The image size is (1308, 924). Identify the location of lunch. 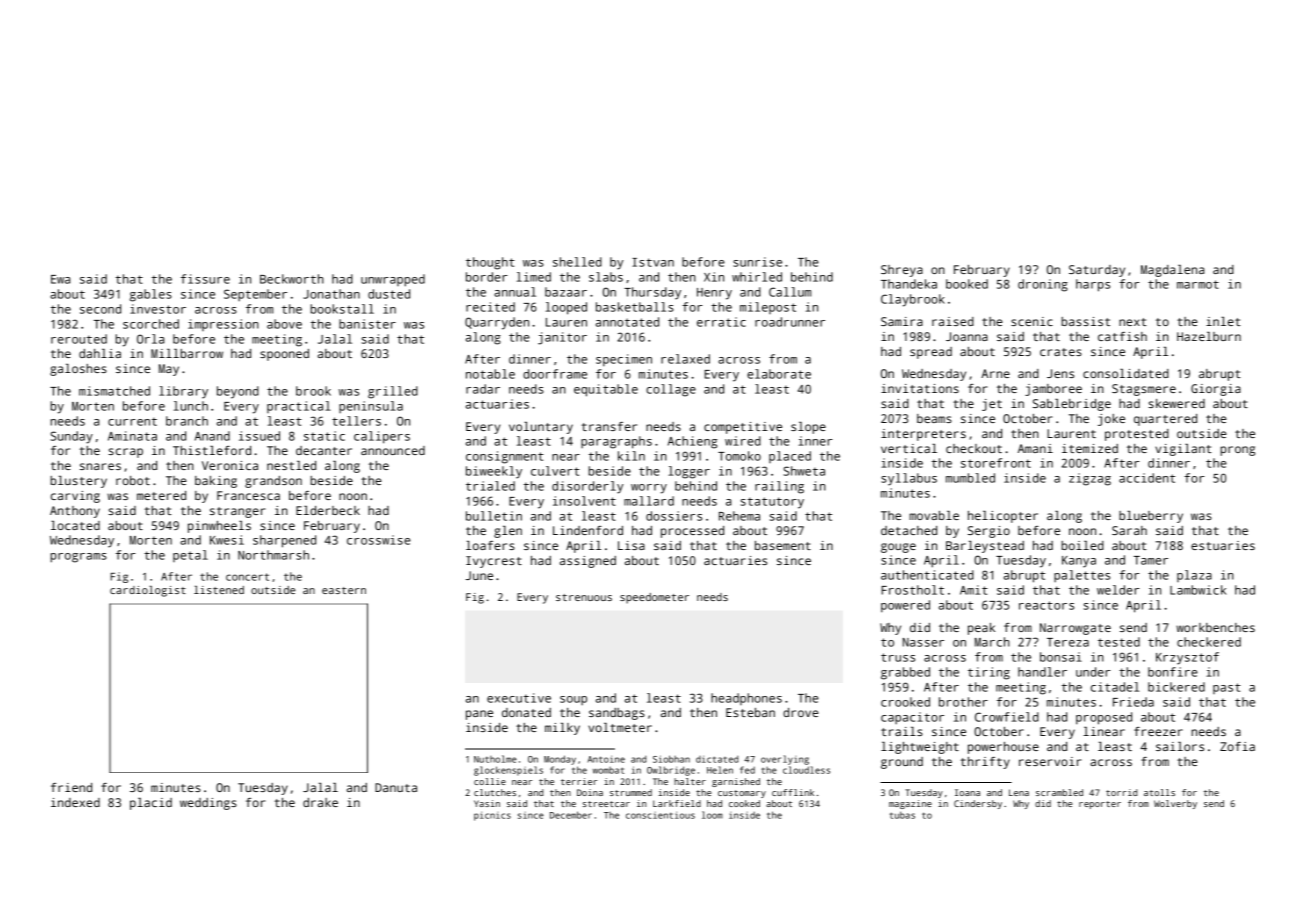
(191, 406).
